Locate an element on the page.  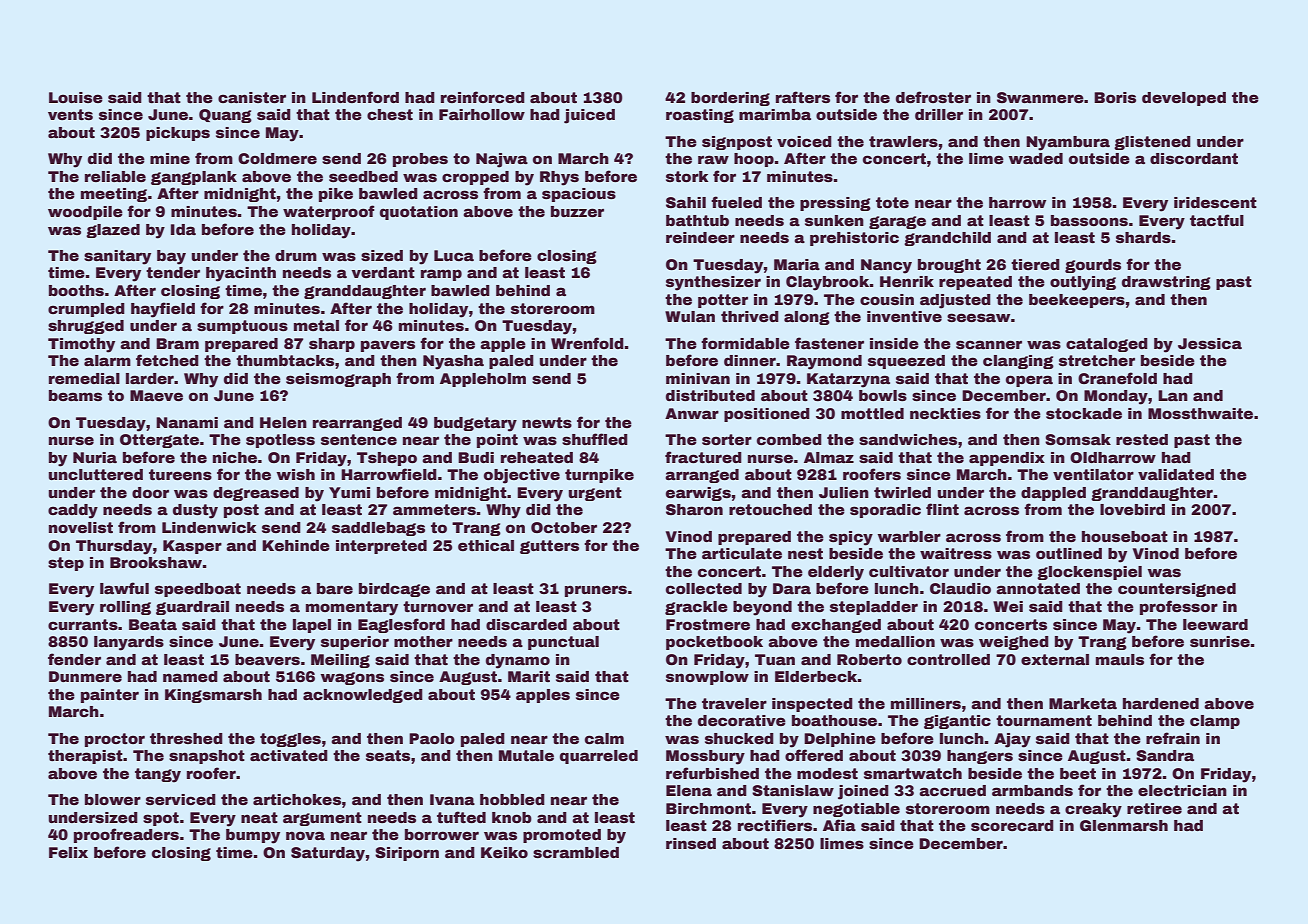
gutters is located at coordinates (549, 547).
